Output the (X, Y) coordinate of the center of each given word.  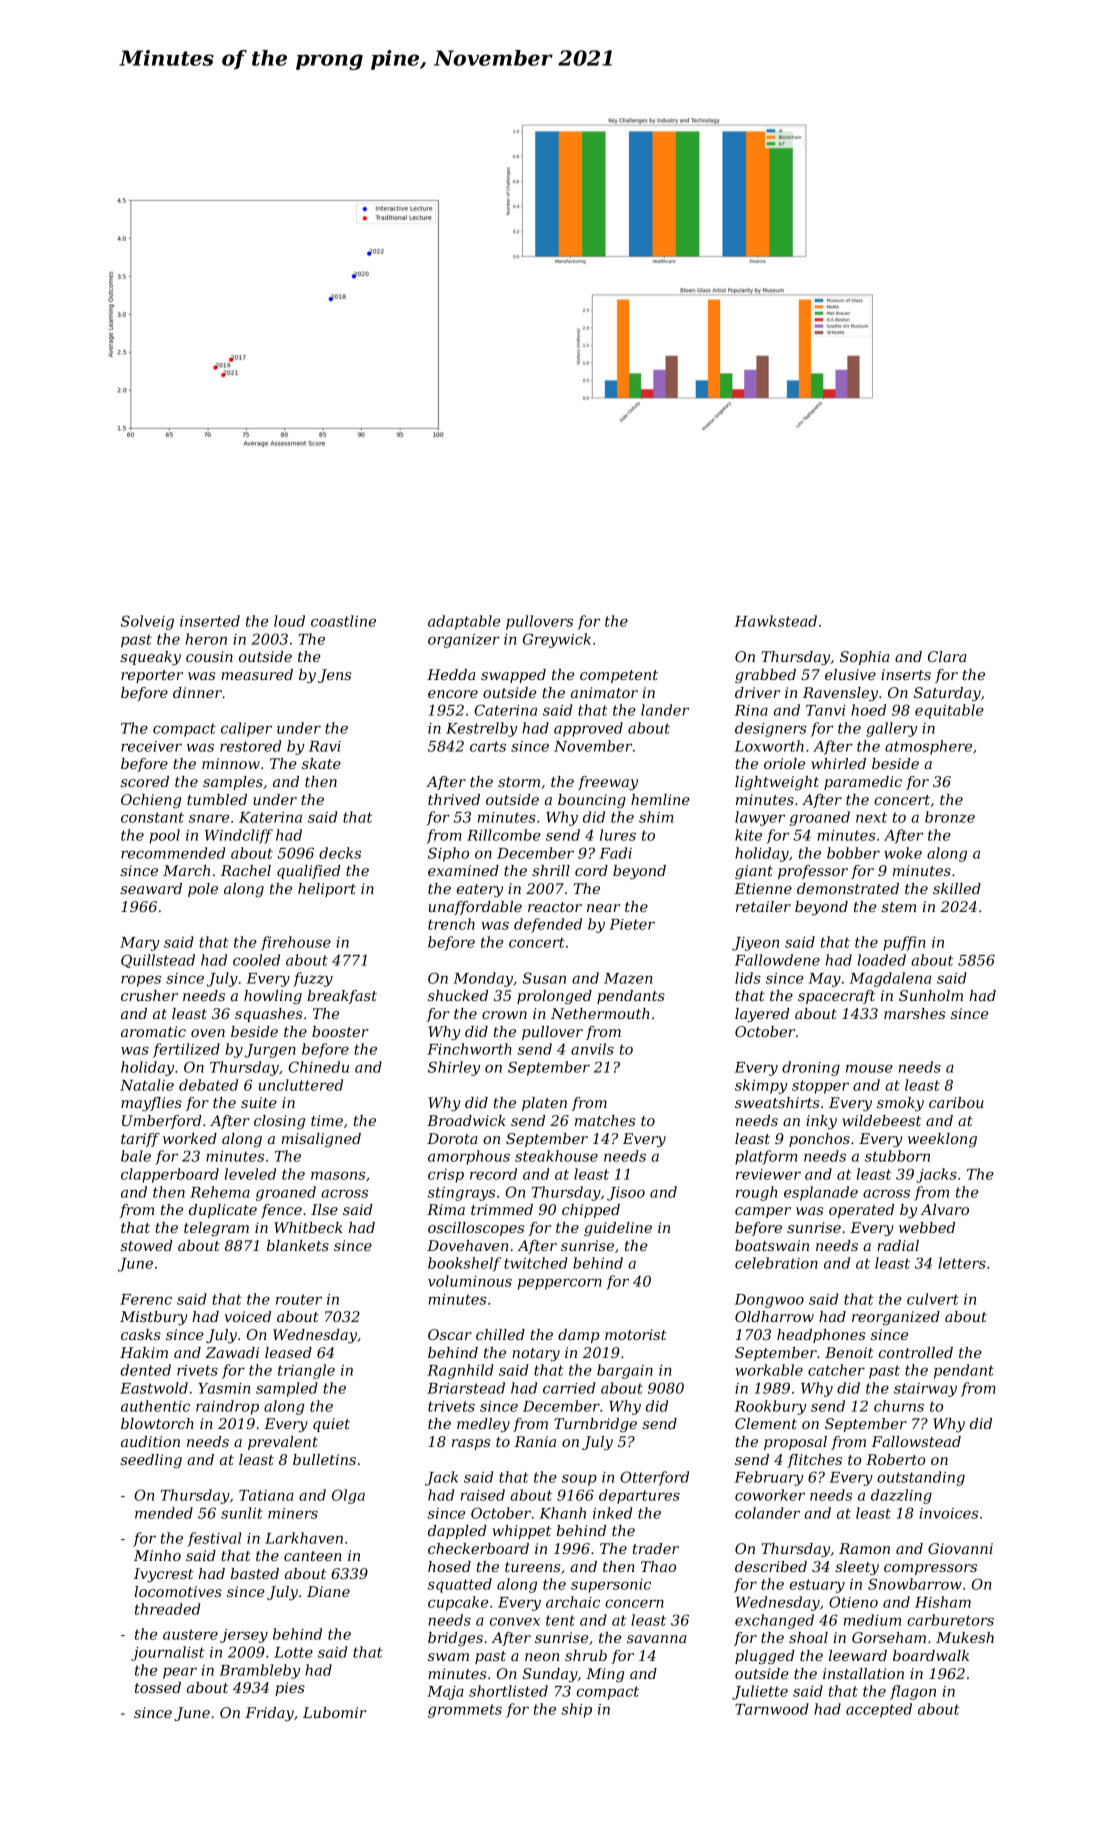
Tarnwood (772, 1709)
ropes (141, 981)
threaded (167, 1609)
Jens (334, 676)
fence (281, 1211)
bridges (455, 1639)
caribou (956, 1102)
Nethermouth (600, 1013)
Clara (947, 656)
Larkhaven (304, 1538)
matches (605, 1120)
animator (604, 692)
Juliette (760, 1692)
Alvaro (945, 1209)
